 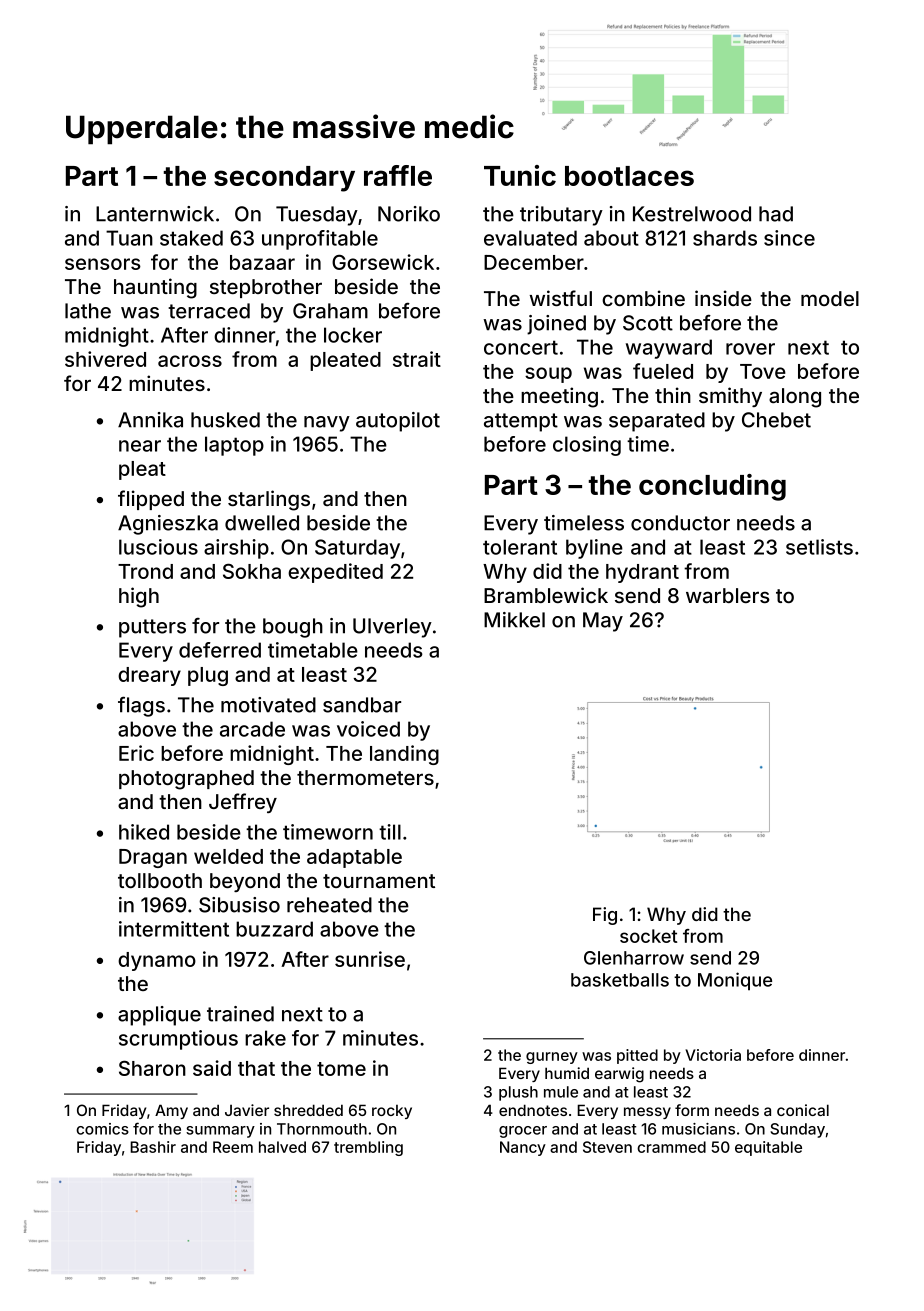 I want to click on luscious, so click(x=158, y=547).
